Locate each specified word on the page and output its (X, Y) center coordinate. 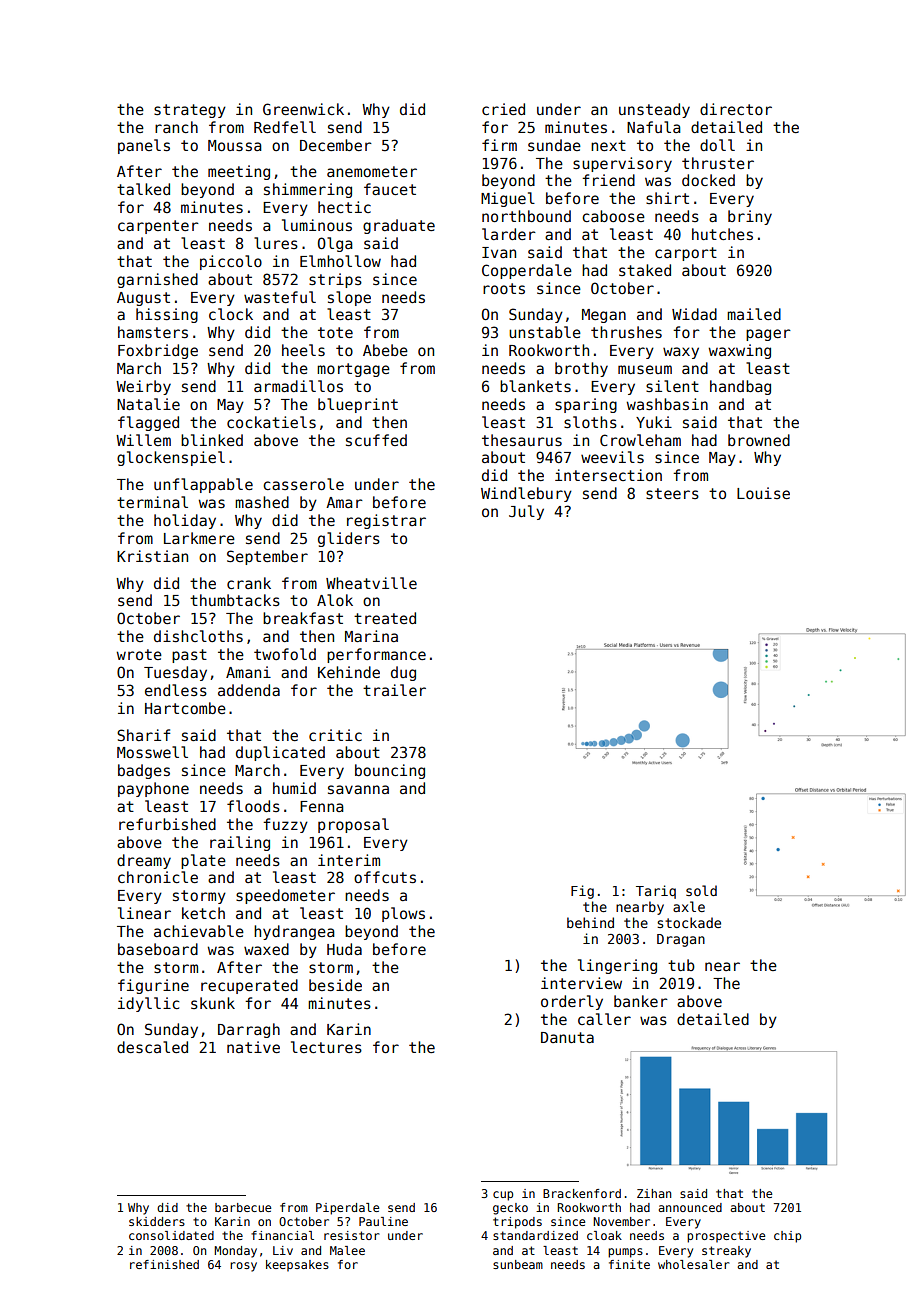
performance (376, 655)
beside (335, 985)
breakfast (303, 618)
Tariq (656, 892)
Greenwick (303, 109)
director (736, 109)
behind (590, 922)
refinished (164, 1264)
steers (672, 493)
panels (144, 146)
